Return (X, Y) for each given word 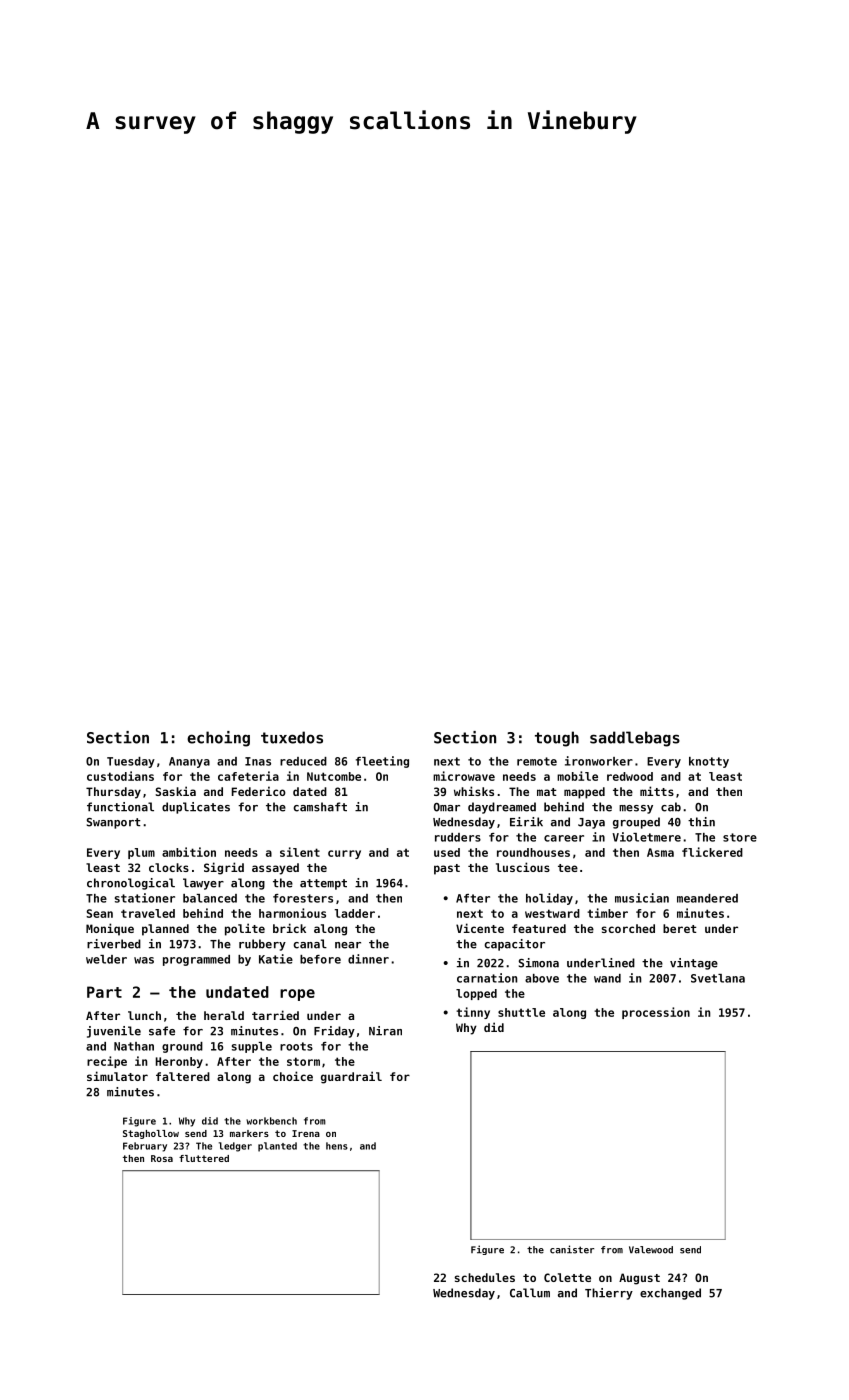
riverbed (114, 944)
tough (557, 739)
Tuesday (131, 762)
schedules (484, 1277)
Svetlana (718, 978)
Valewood (651, 1250)
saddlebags (635, 739)
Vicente (480, 928)
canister (572, 1249)
